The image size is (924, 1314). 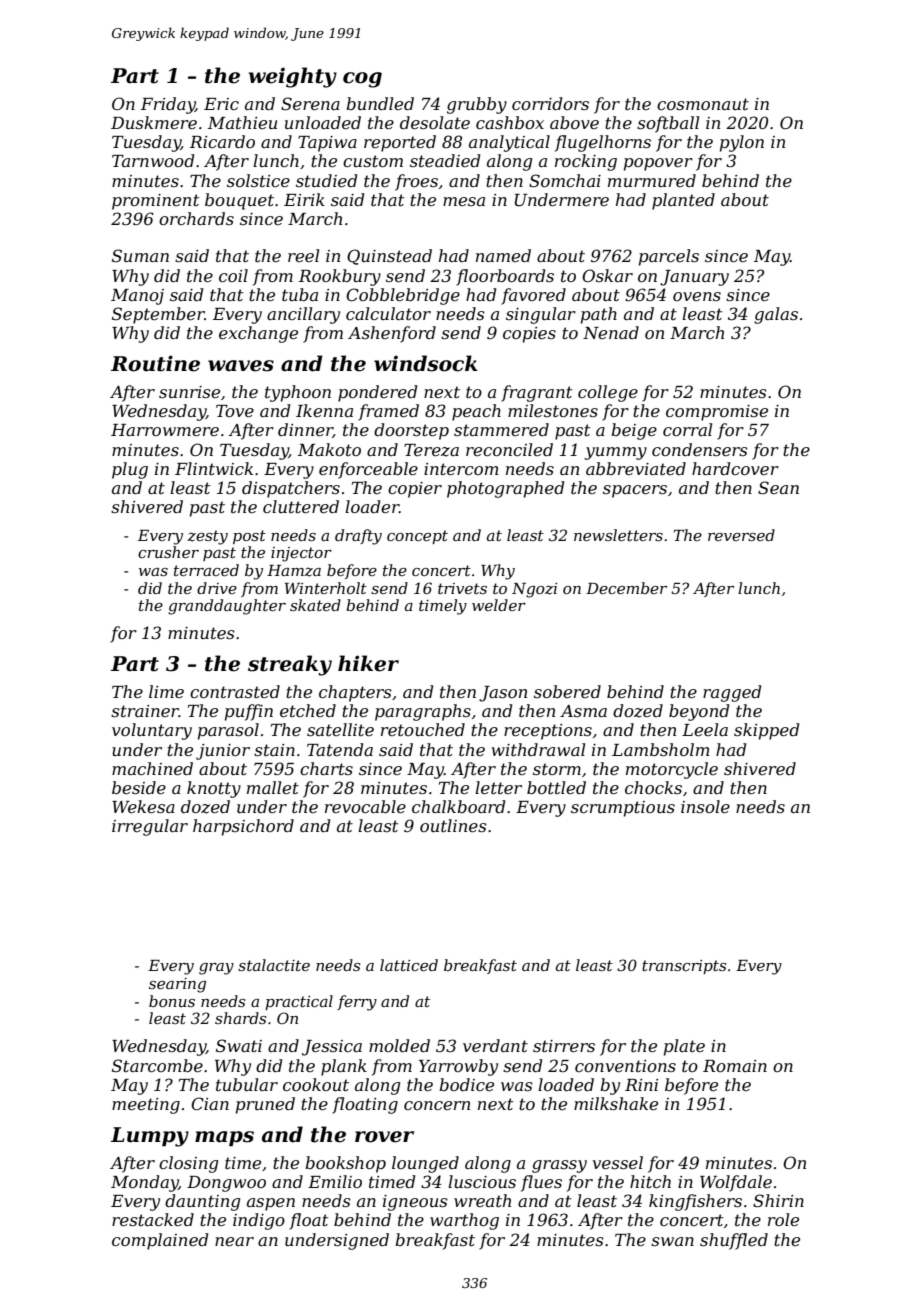 I want to click on transcripts, so click(x=684, y=967).
